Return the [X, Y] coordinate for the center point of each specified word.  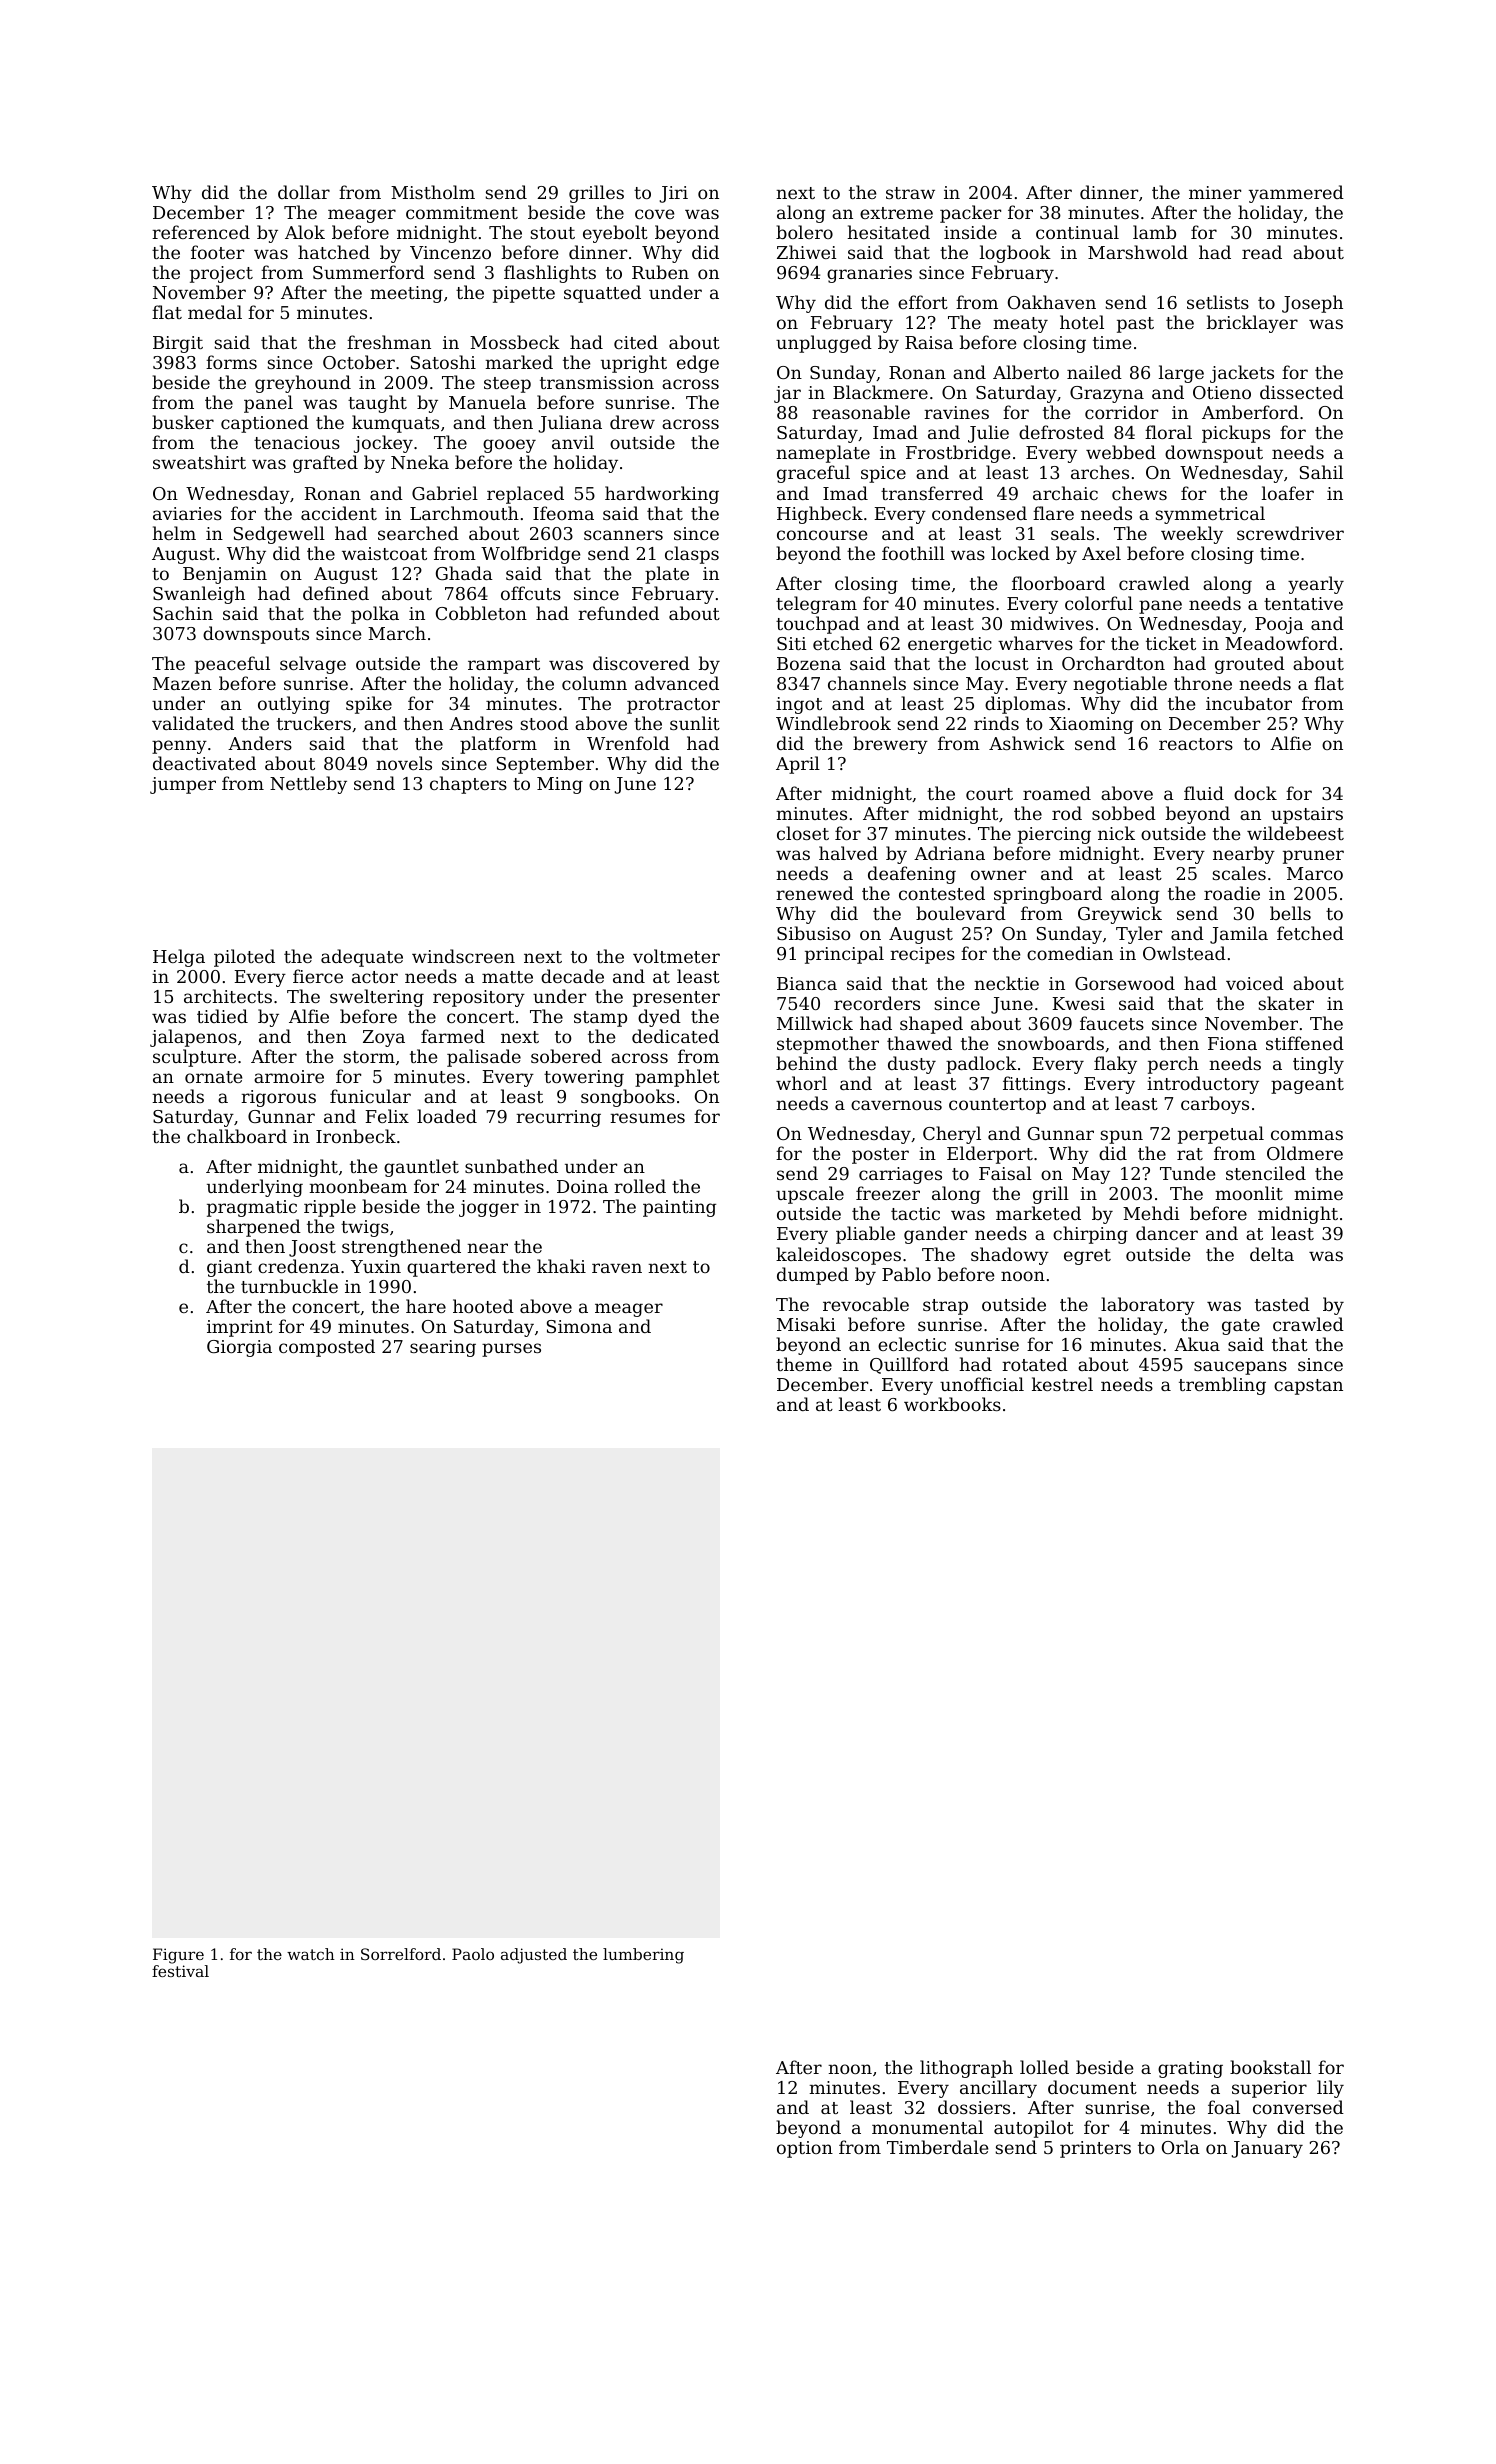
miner [1215, 192]
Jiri [673, 194]
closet [803, 833]
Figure [178, 1956]
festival [180, 1971]
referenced [201, 232]
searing [443, 1348]
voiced [1255, 983]
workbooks [952, 1404]
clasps [692, 555]
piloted [244, 958]
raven [617, 1268]
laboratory [1148, 1306]
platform [498, 745]
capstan [1308, 1387]
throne [1203, 683]
